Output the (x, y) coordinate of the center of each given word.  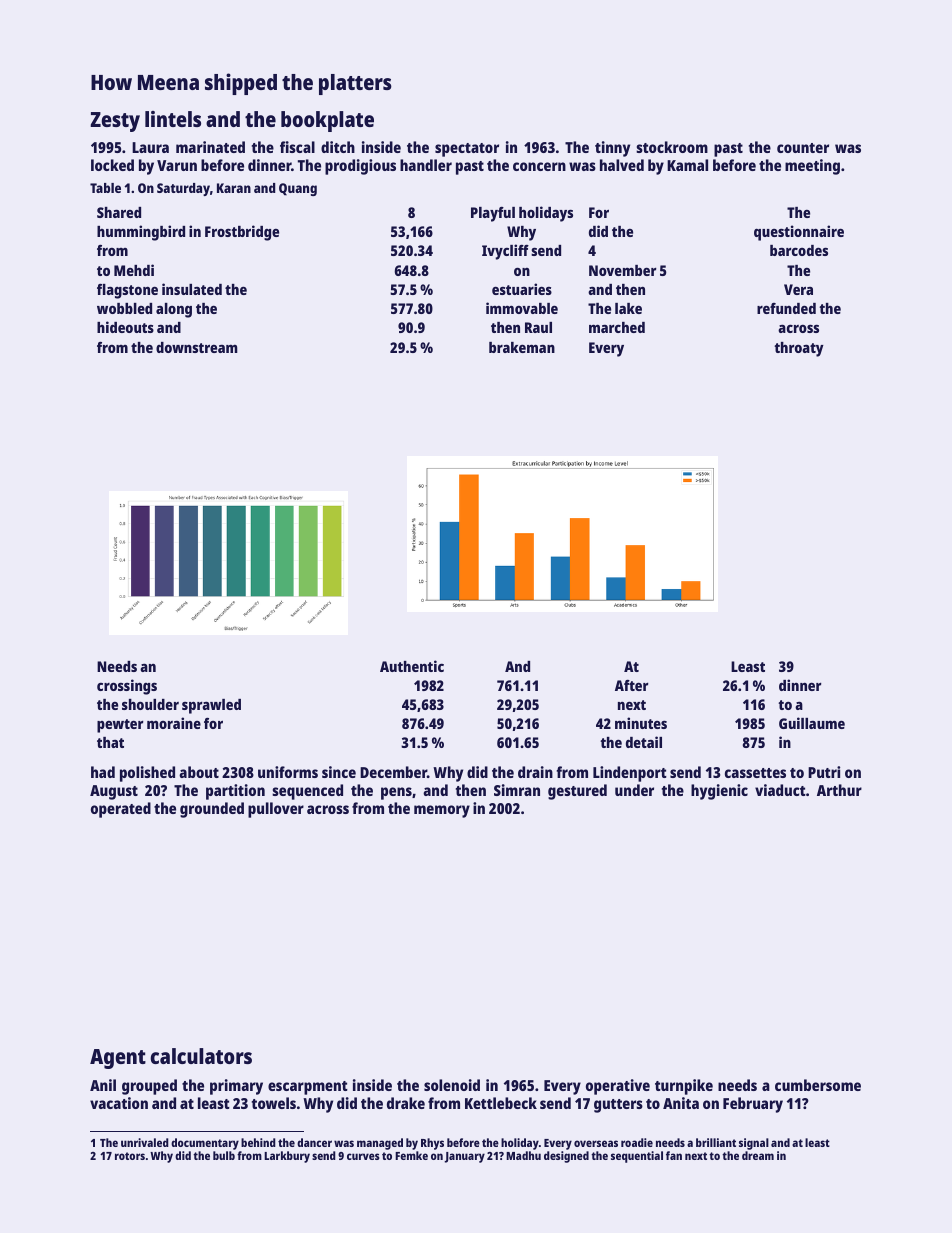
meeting (812, 167)
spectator (467, 150)
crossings (127, 687)
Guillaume (812, 723)
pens (396, 793)
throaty (799, 349)
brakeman (522, 347)
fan (674, 1155)
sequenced (307, 792)
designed (566, 1157)
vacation (119, 1103)
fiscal (297, 147)
